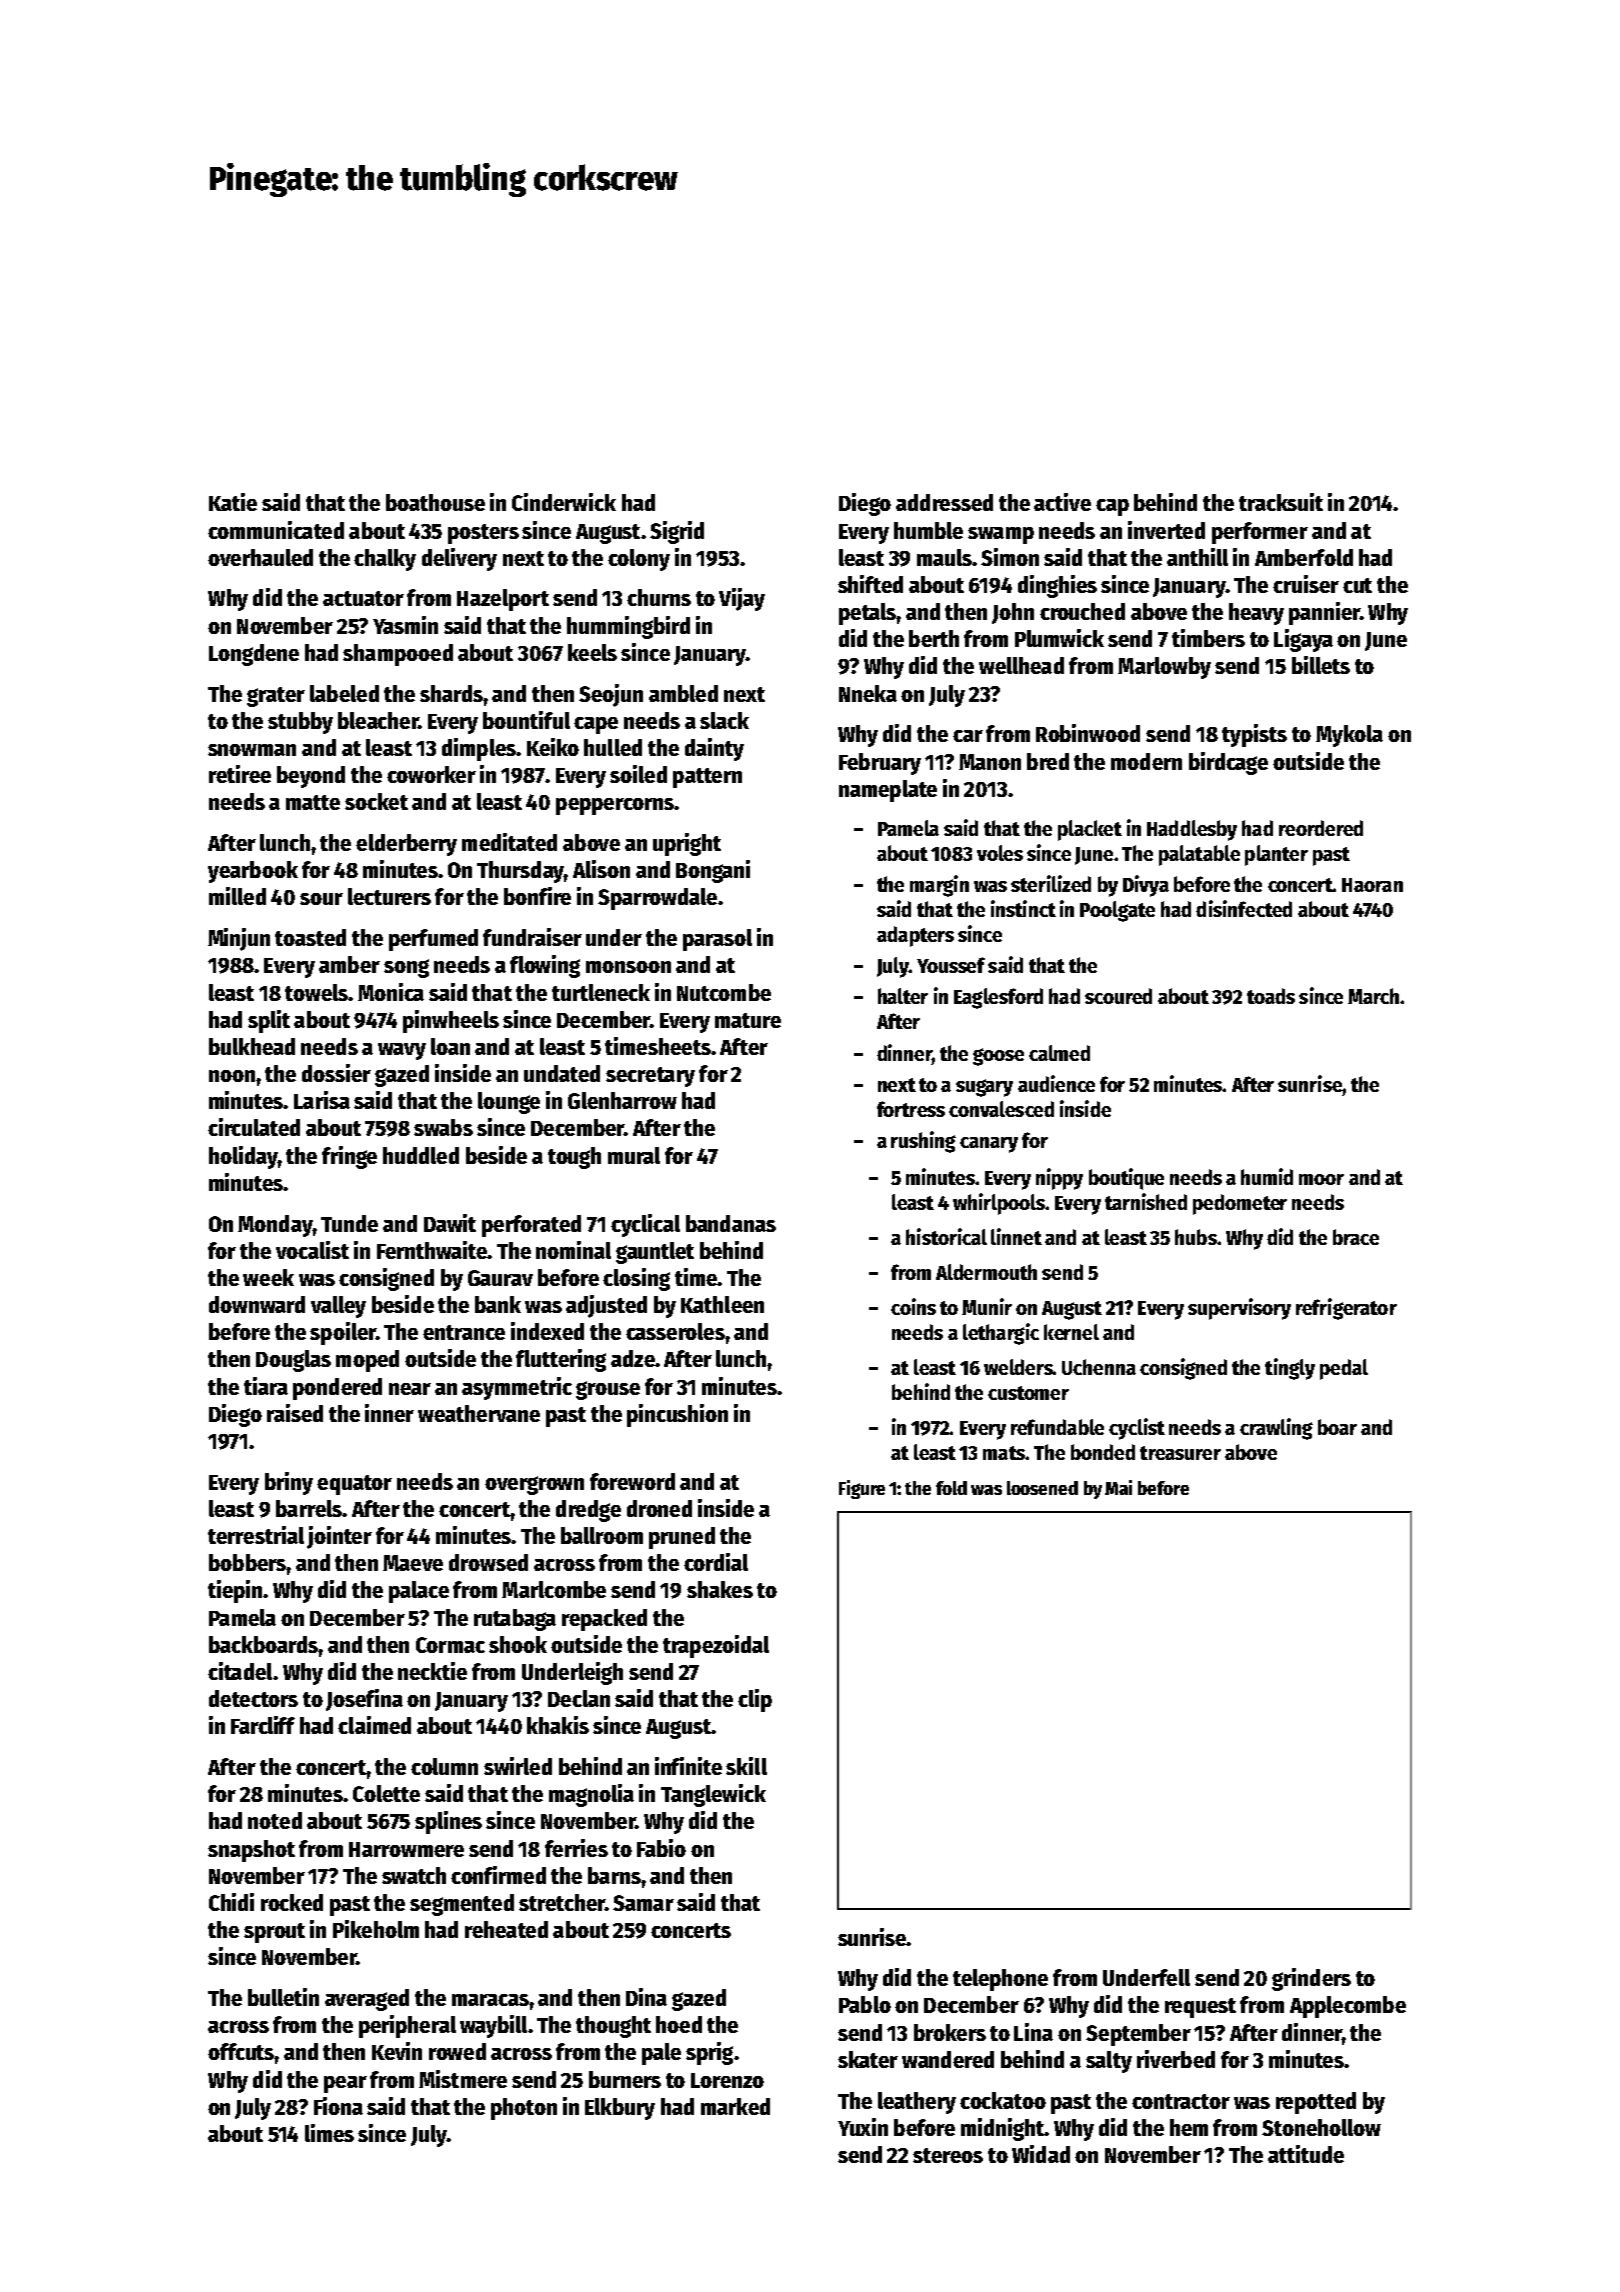 The height and width of the image is (2292, 1620). Describe the element at coordinates (444, 1766) in the image. I see `column` at that location.
